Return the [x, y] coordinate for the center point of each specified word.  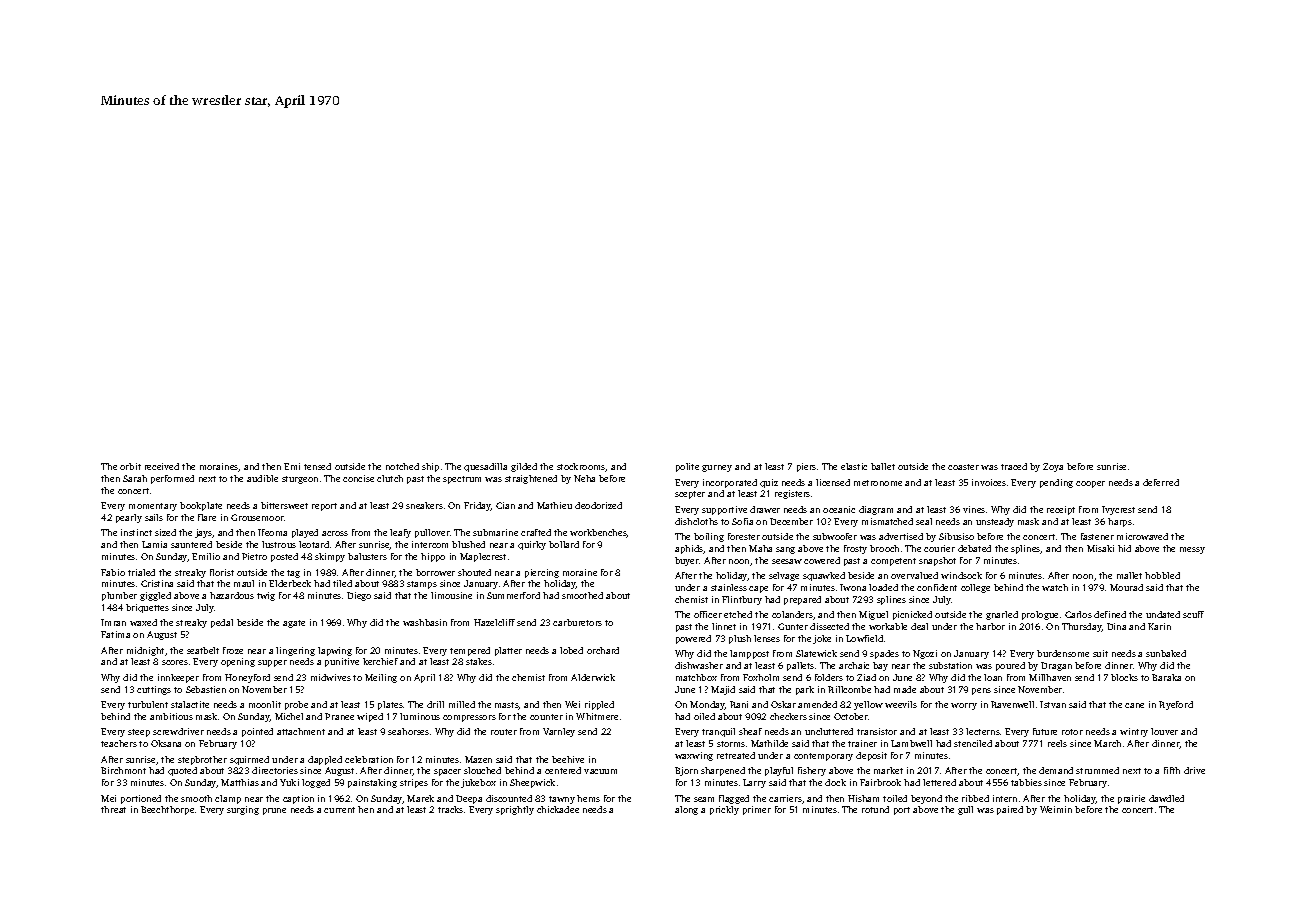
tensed [317, 466]
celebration [369, 759]
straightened [531, 479]
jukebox [478, 783]
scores [175, 662]
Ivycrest [1118, 510]
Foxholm [761, 677]
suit [1100, 653]
